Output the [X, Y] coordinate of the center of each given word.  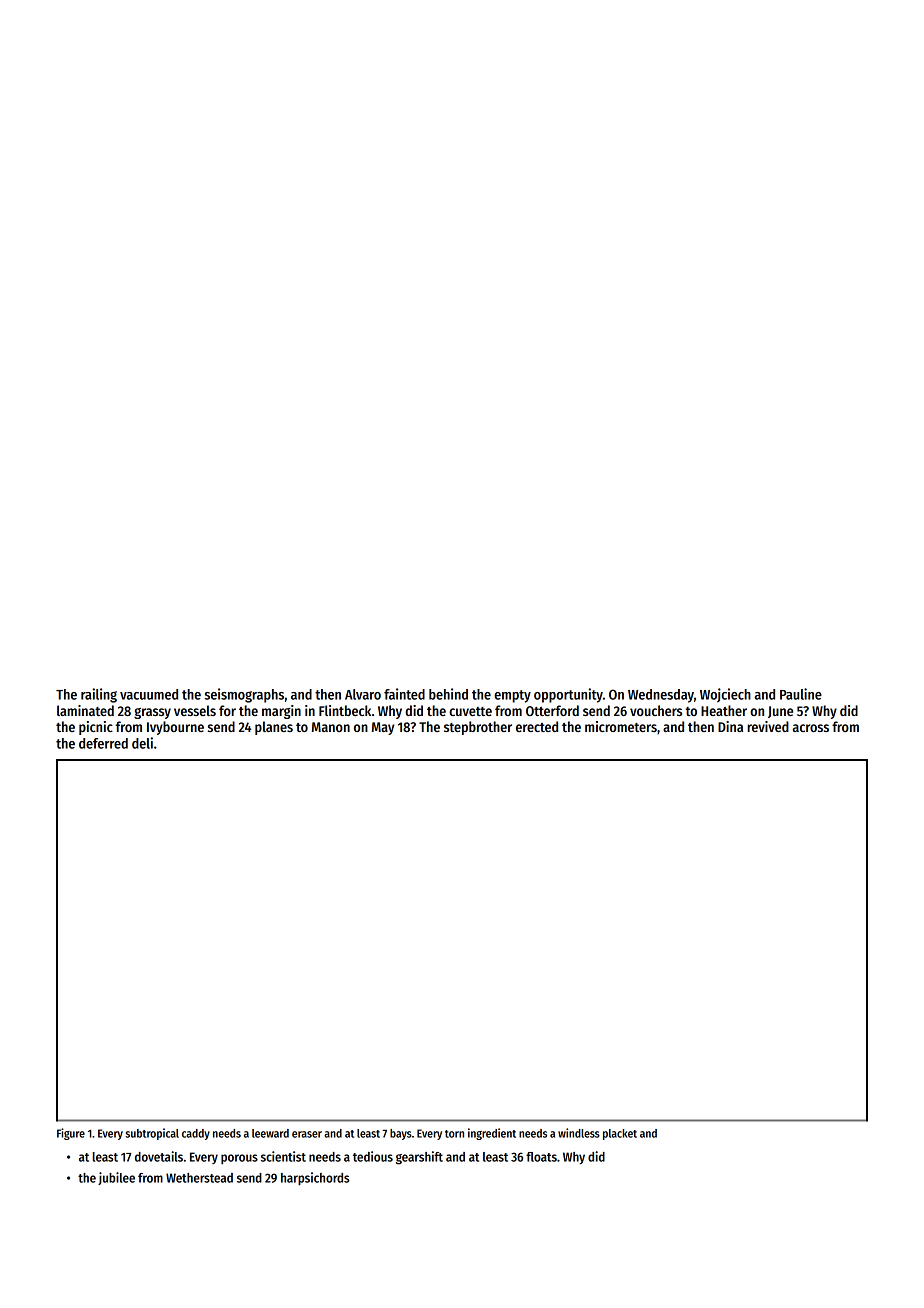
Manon [331, 727]
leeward [270, 1133]
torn [454, 1134]
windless [579, 1133]
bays [401, 1134]
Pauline [801, 694]
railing [99, 695]
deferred [103, 743]
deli [142, 743]
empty [512, 696]
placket [620, 1134]
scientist [283, 1156]
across [811, 728]
